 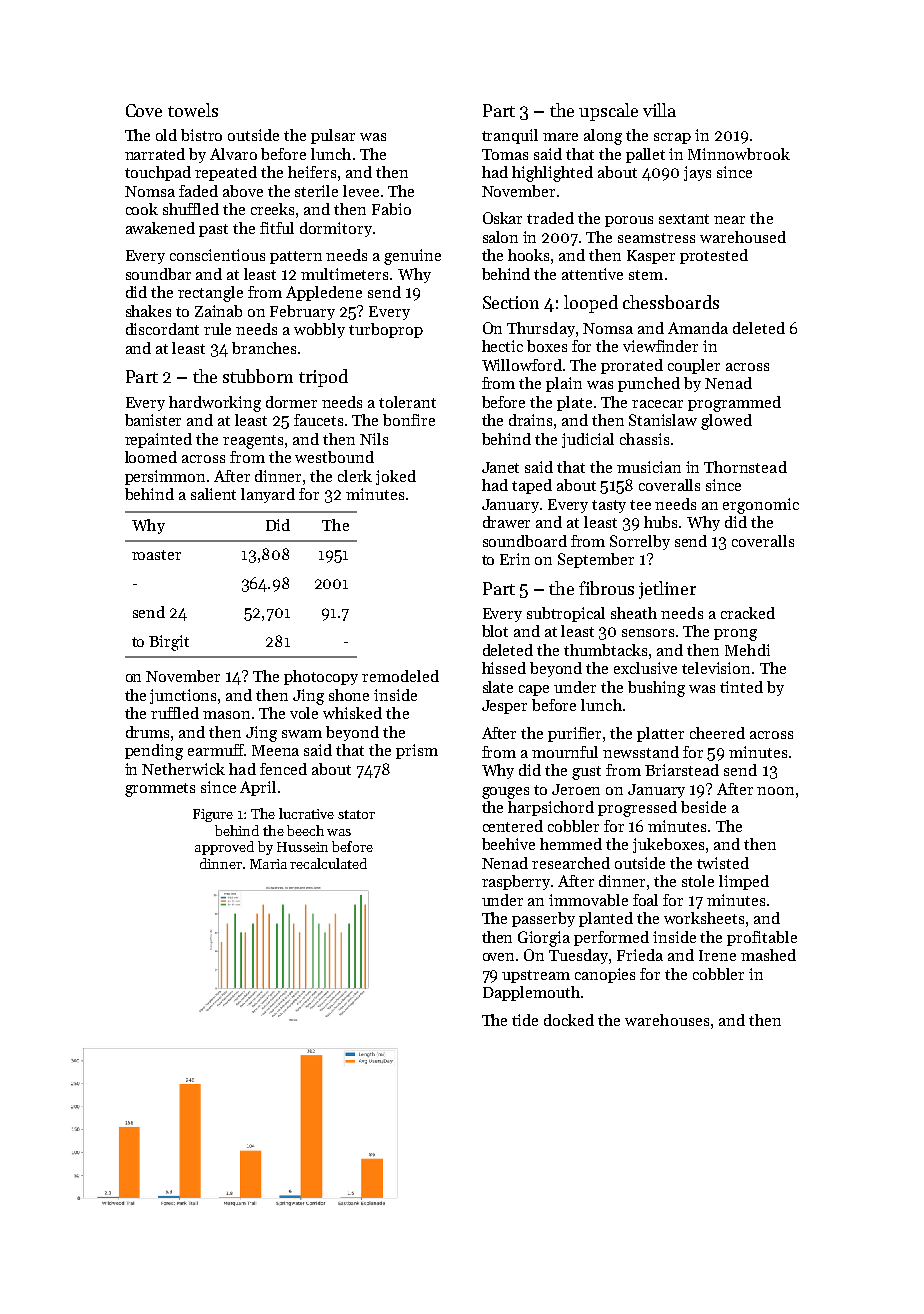 What do you see at coordinates (745, 467) in the screenshot?
I see `Thornstead` at bounding box center [745, 467].
